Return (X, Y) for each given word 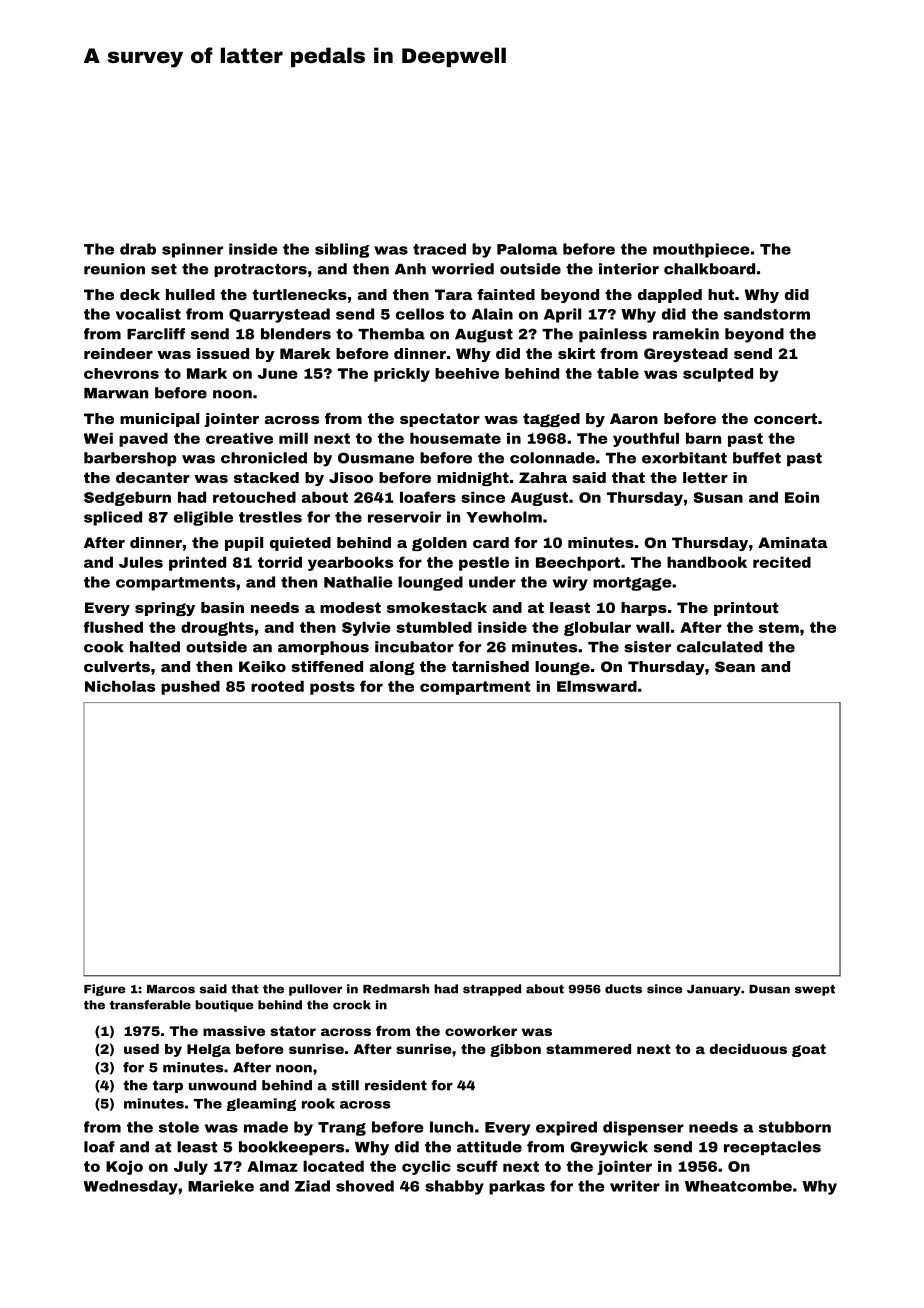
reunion (114, 269)
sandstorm (767, 314)
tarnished (490, 666)
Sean (735, 666)
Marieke (221, 1186)
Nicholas (120, 686)
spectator (440, 420)
